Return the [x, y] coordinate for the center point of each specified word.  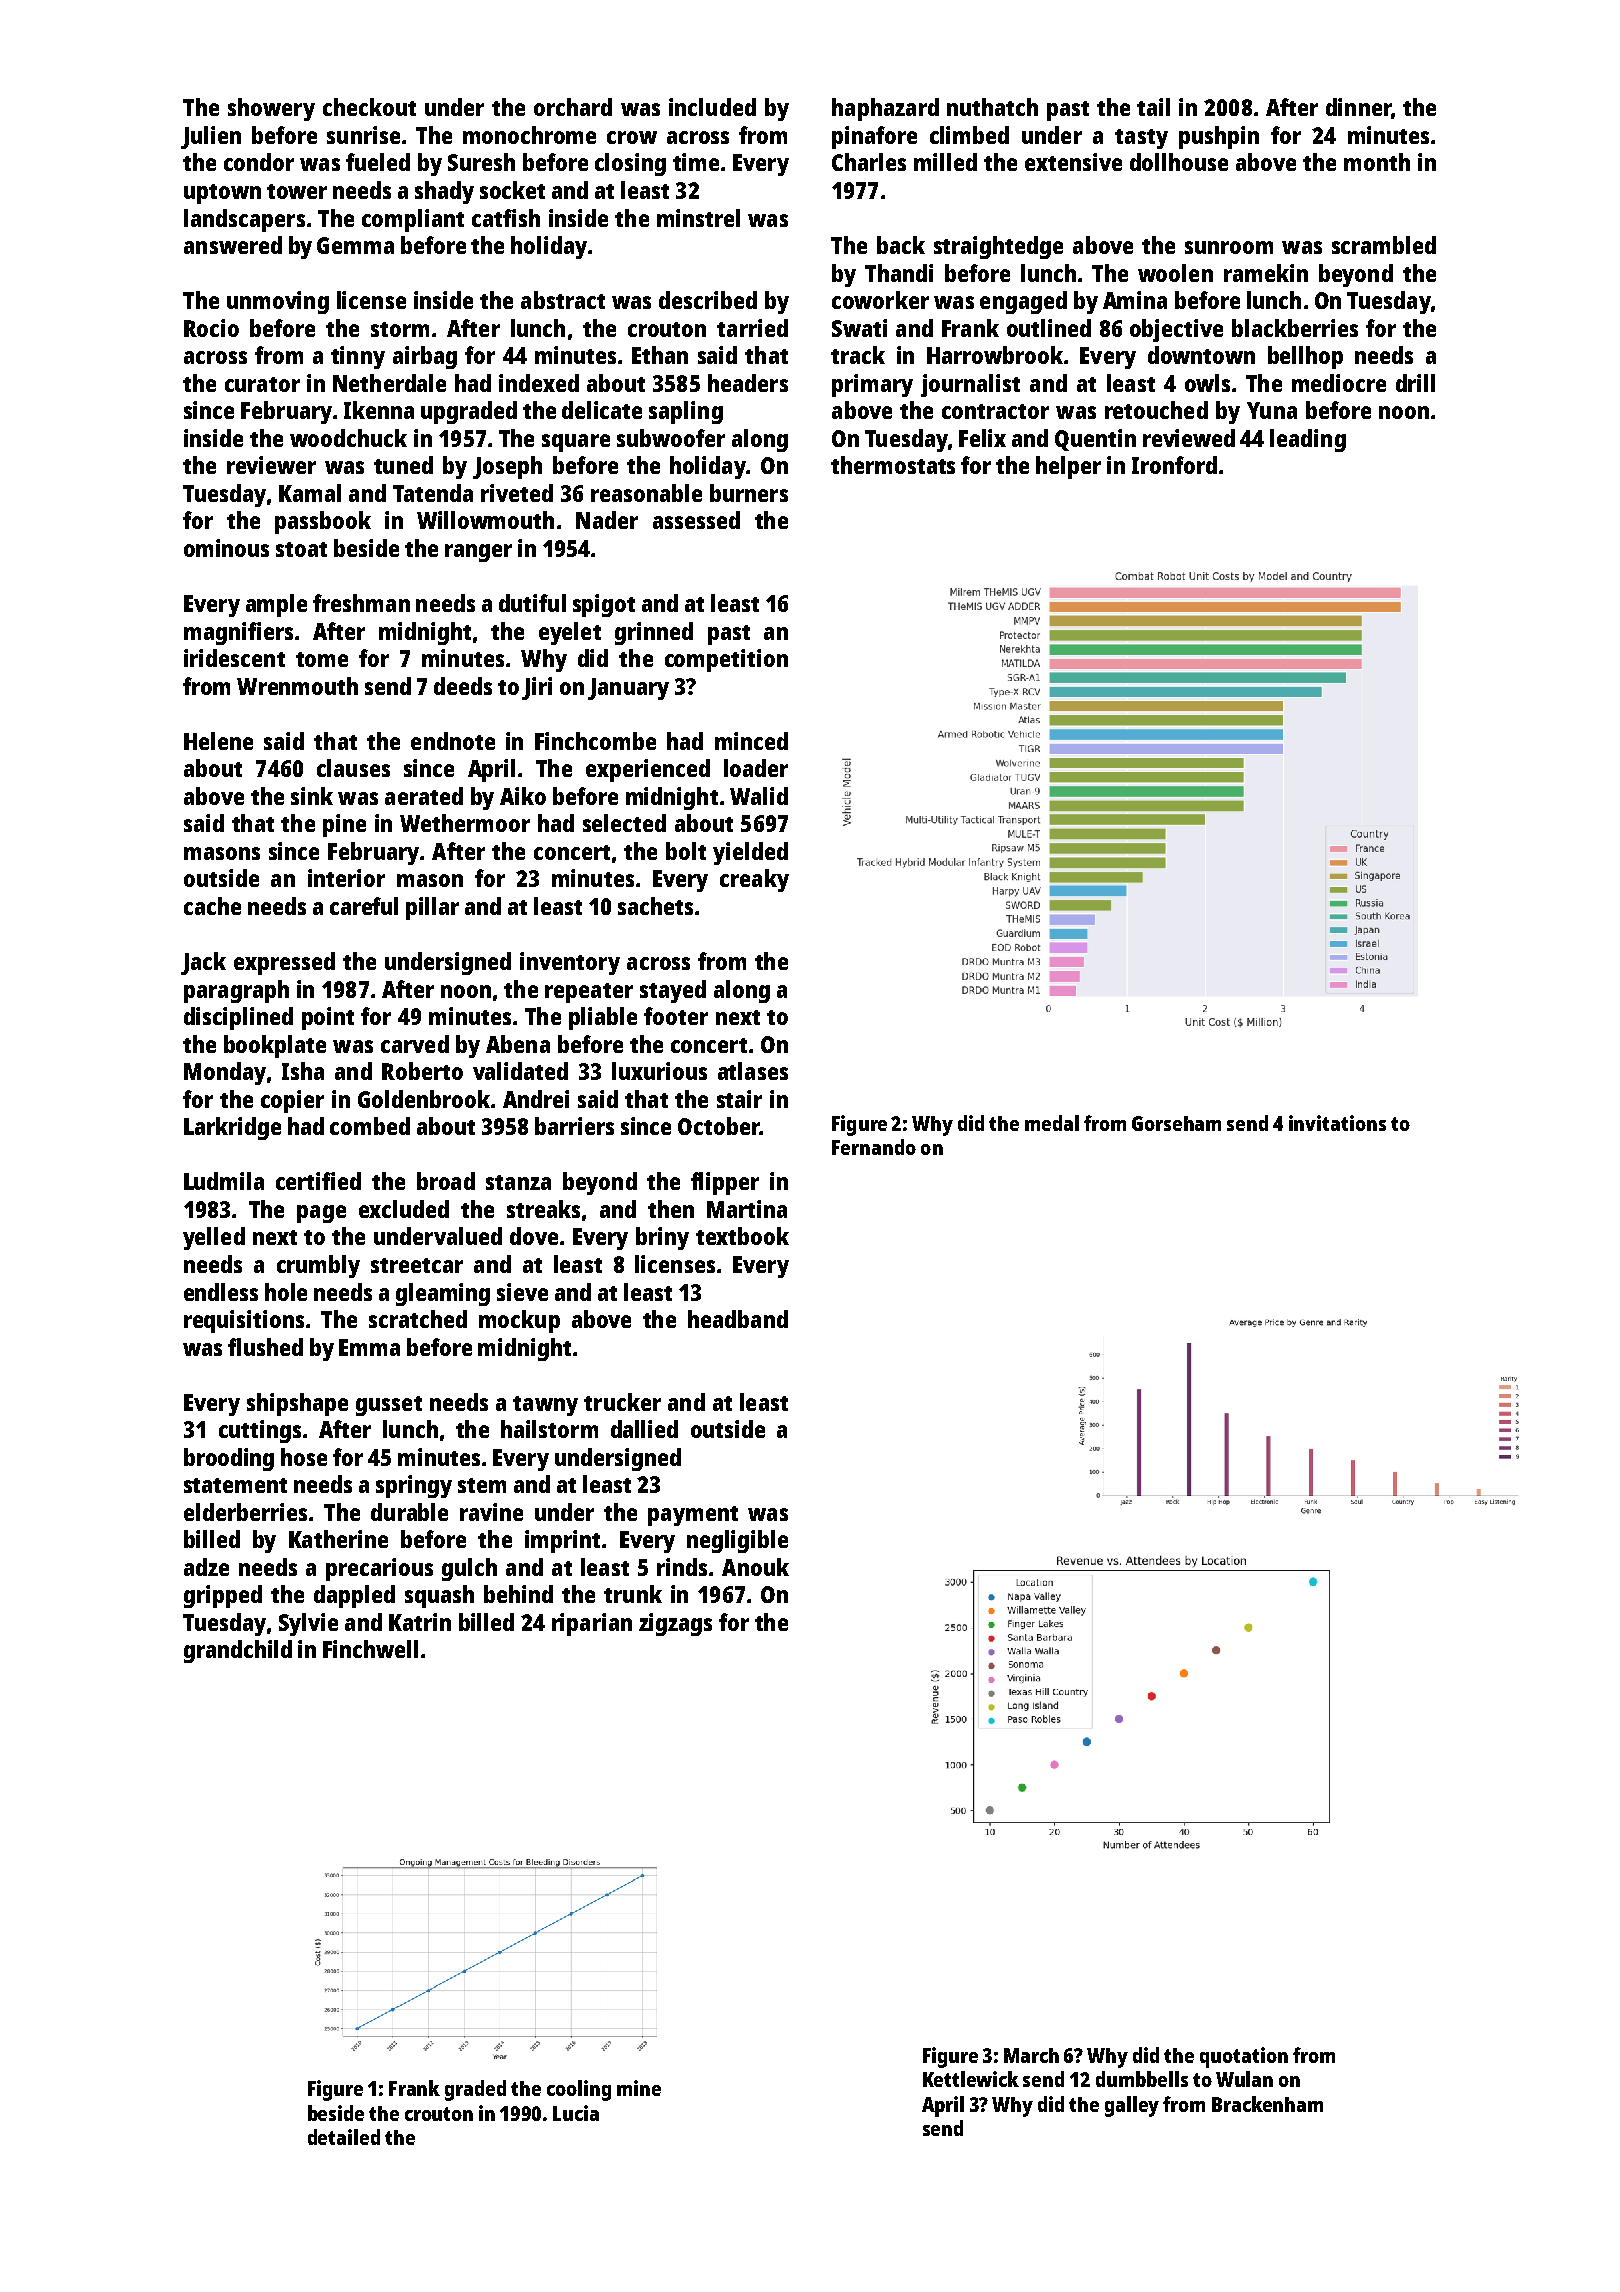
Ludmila [224, 1181]
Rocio [211, 328]
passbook [323, 522]
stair [739, 1099]
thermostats [893, 465]
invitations [1337, 1123]
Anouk [755, 1567]
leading [1308, 440]
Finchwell [370, 1649]
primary [872, 385]
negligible [737, 1541]
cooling [579, 2090]
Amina [1135, 300]
